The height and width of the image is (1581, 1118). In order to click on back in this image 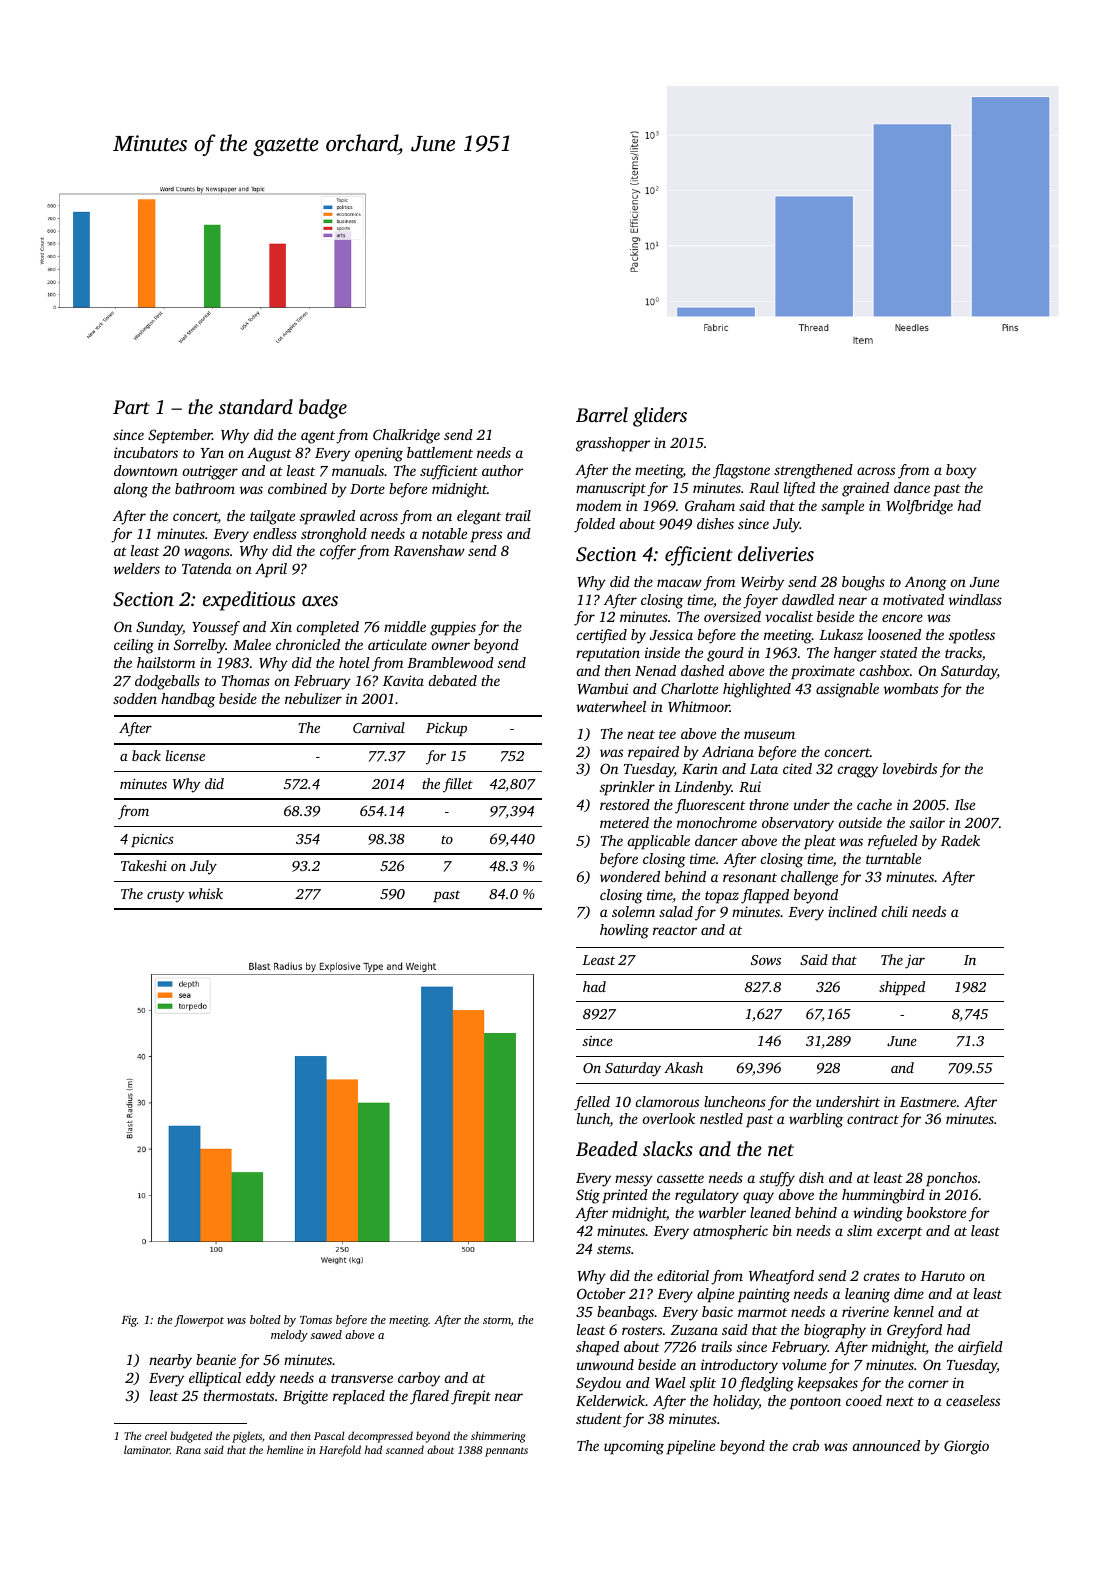, I will do `click(146, 755)`.
